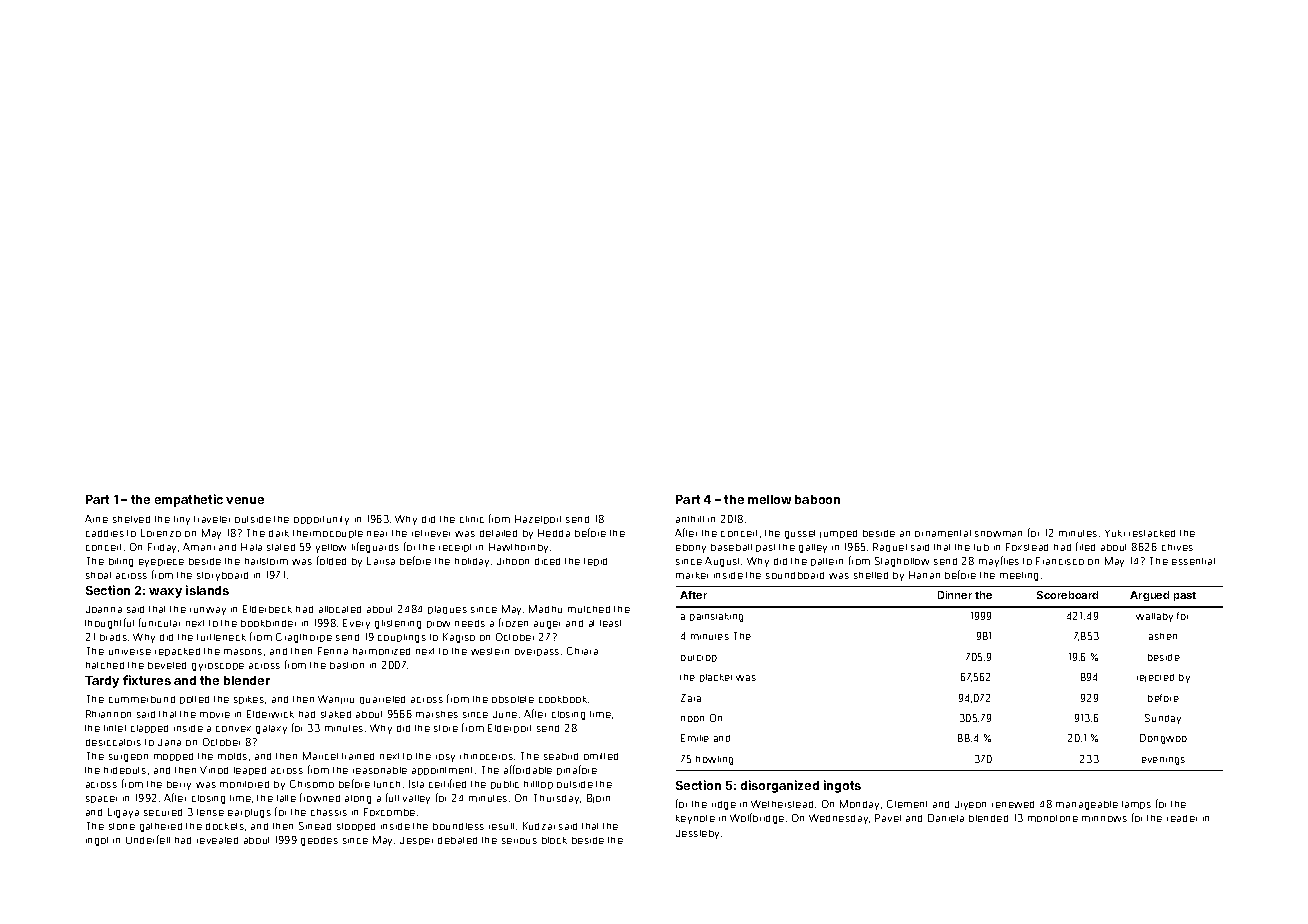 The image size is (1308, 924). Describe the element at coordinates (1149, 596) in the image. I see `Argued` at that location.
